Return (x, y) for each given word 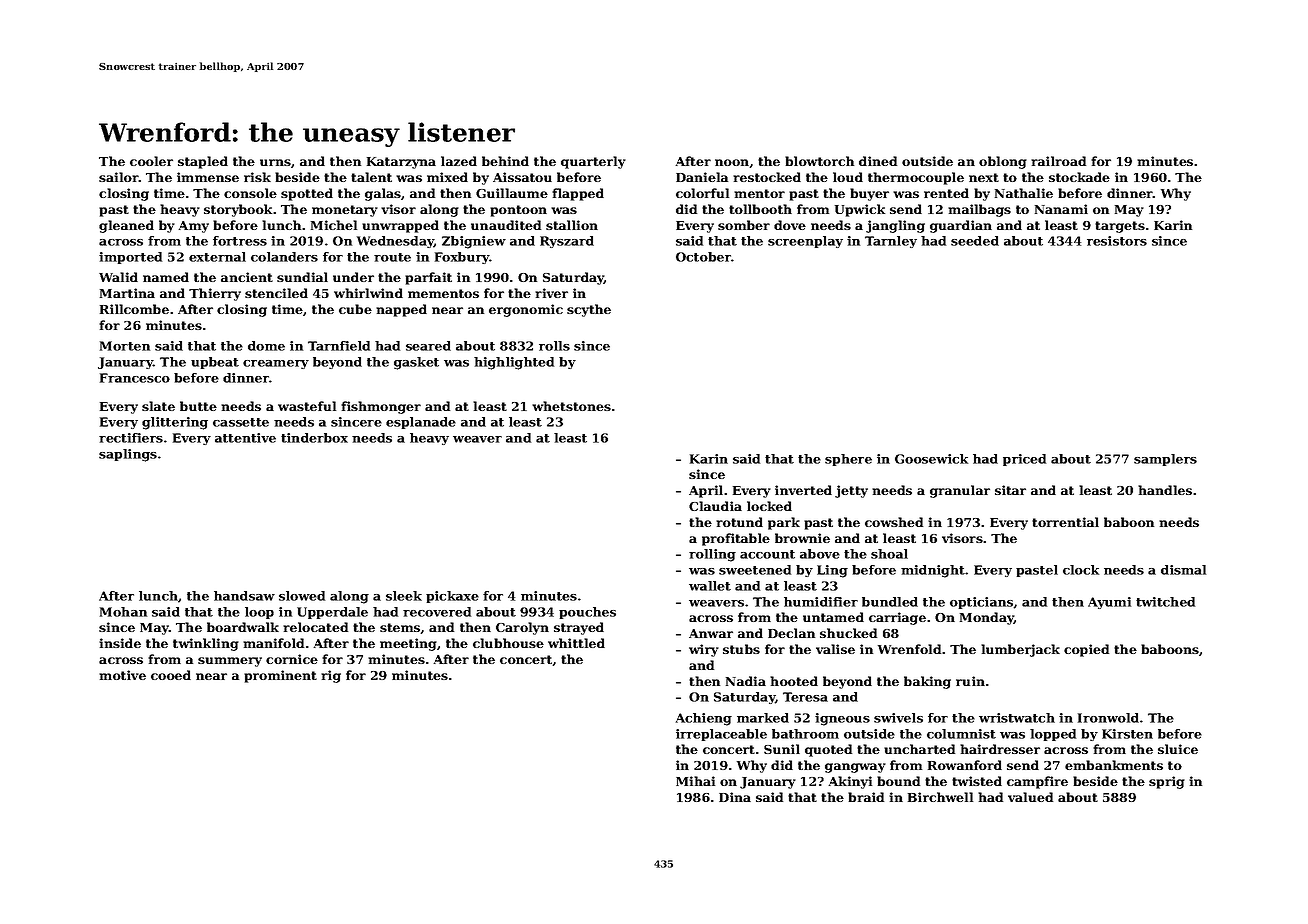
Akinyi (850, 782)
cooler (151, 161)
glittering (175, 423)
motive (122, 675)
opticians (981, 603)
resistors (1117, 241)
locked (769, 506)
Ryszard (567, 242)
